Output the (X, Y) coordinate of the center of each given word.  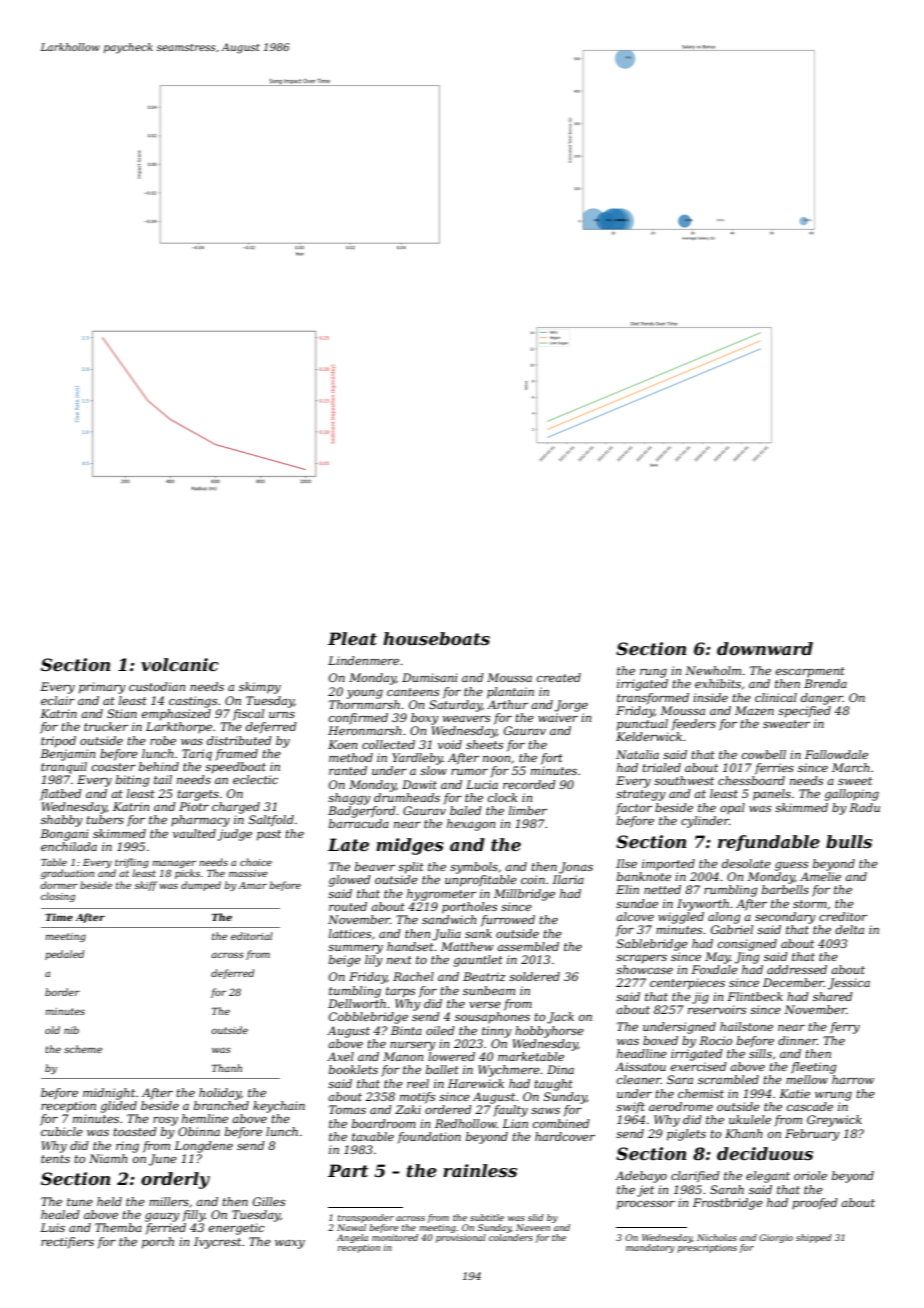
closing (58, 897)
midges (410, 846)
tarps (400, 992)
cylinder (705, 822)
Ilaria (568, 879)
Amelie (820, 876)
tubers (105, 819)
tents (55, 1159)
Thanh (227, 1068)
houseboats (436, 638)
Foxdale (714, 969)
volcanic (180, 664)
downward (765, 648)
